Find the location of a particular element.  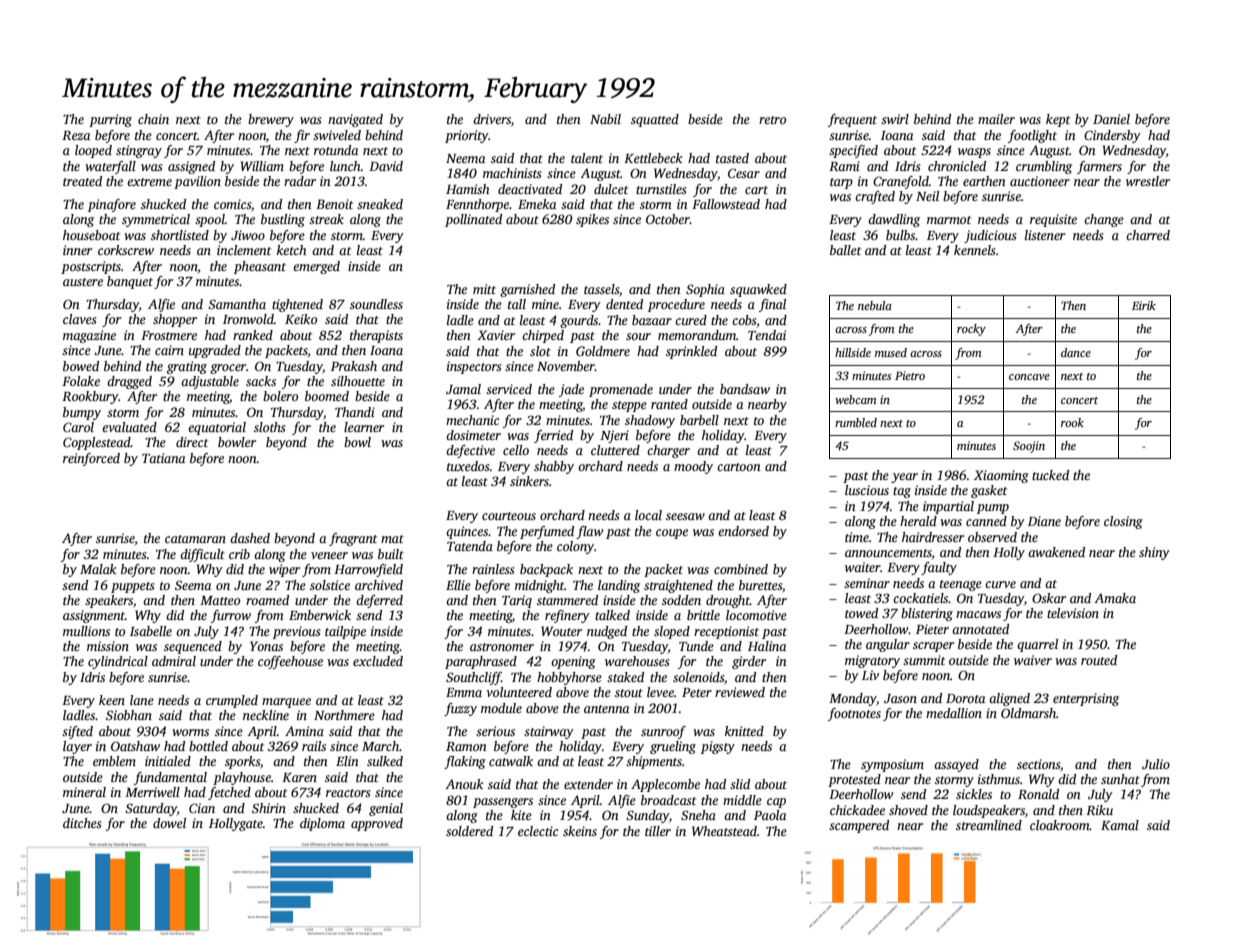

retro is located at coordinates (772, 120).
